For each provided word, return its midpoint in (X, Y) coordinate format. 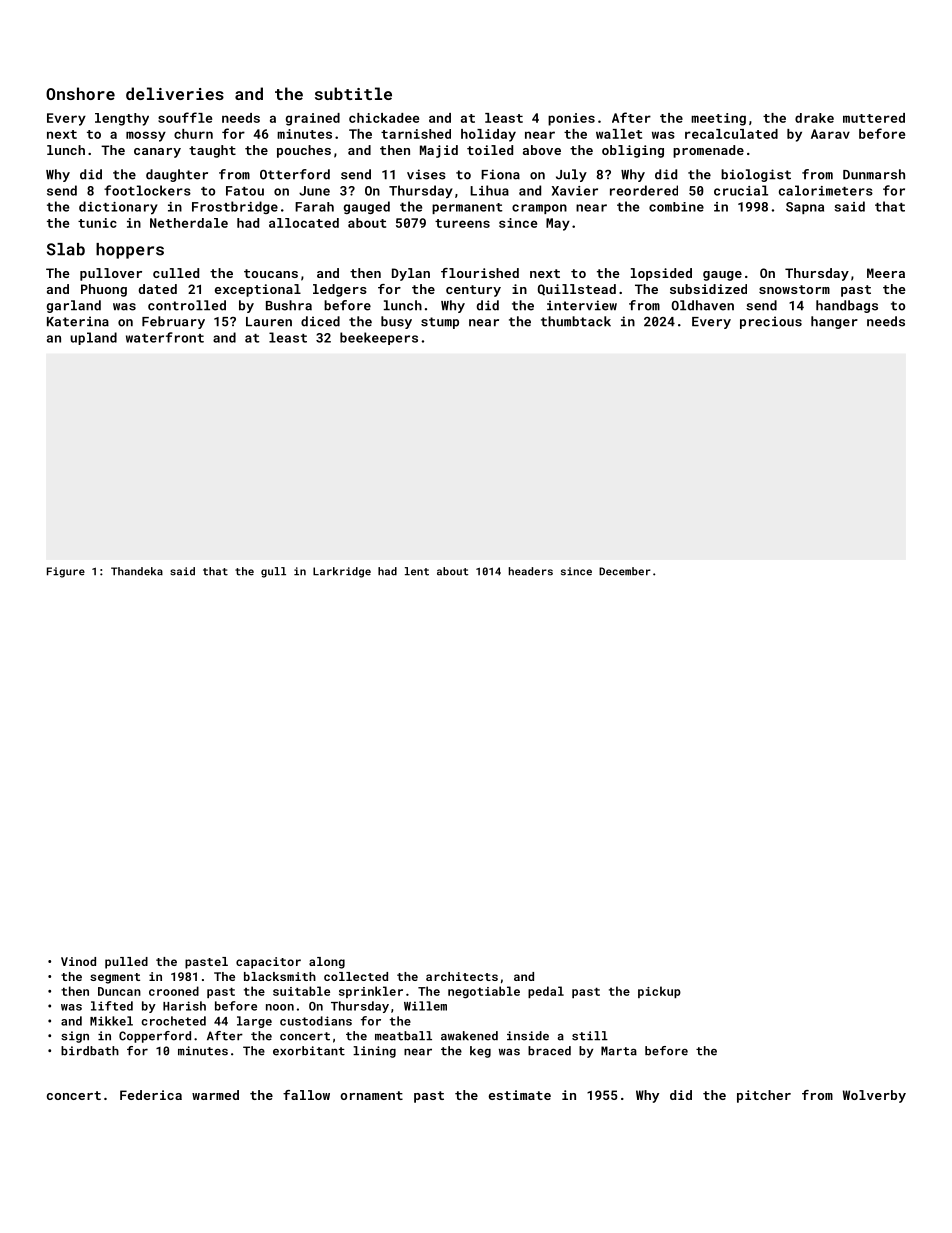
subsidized (708, 289)
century (473, 291)
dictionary (118, 208)
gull (273, 572)
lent (417, 571)
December (625, 571)
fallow (306, 1095)
